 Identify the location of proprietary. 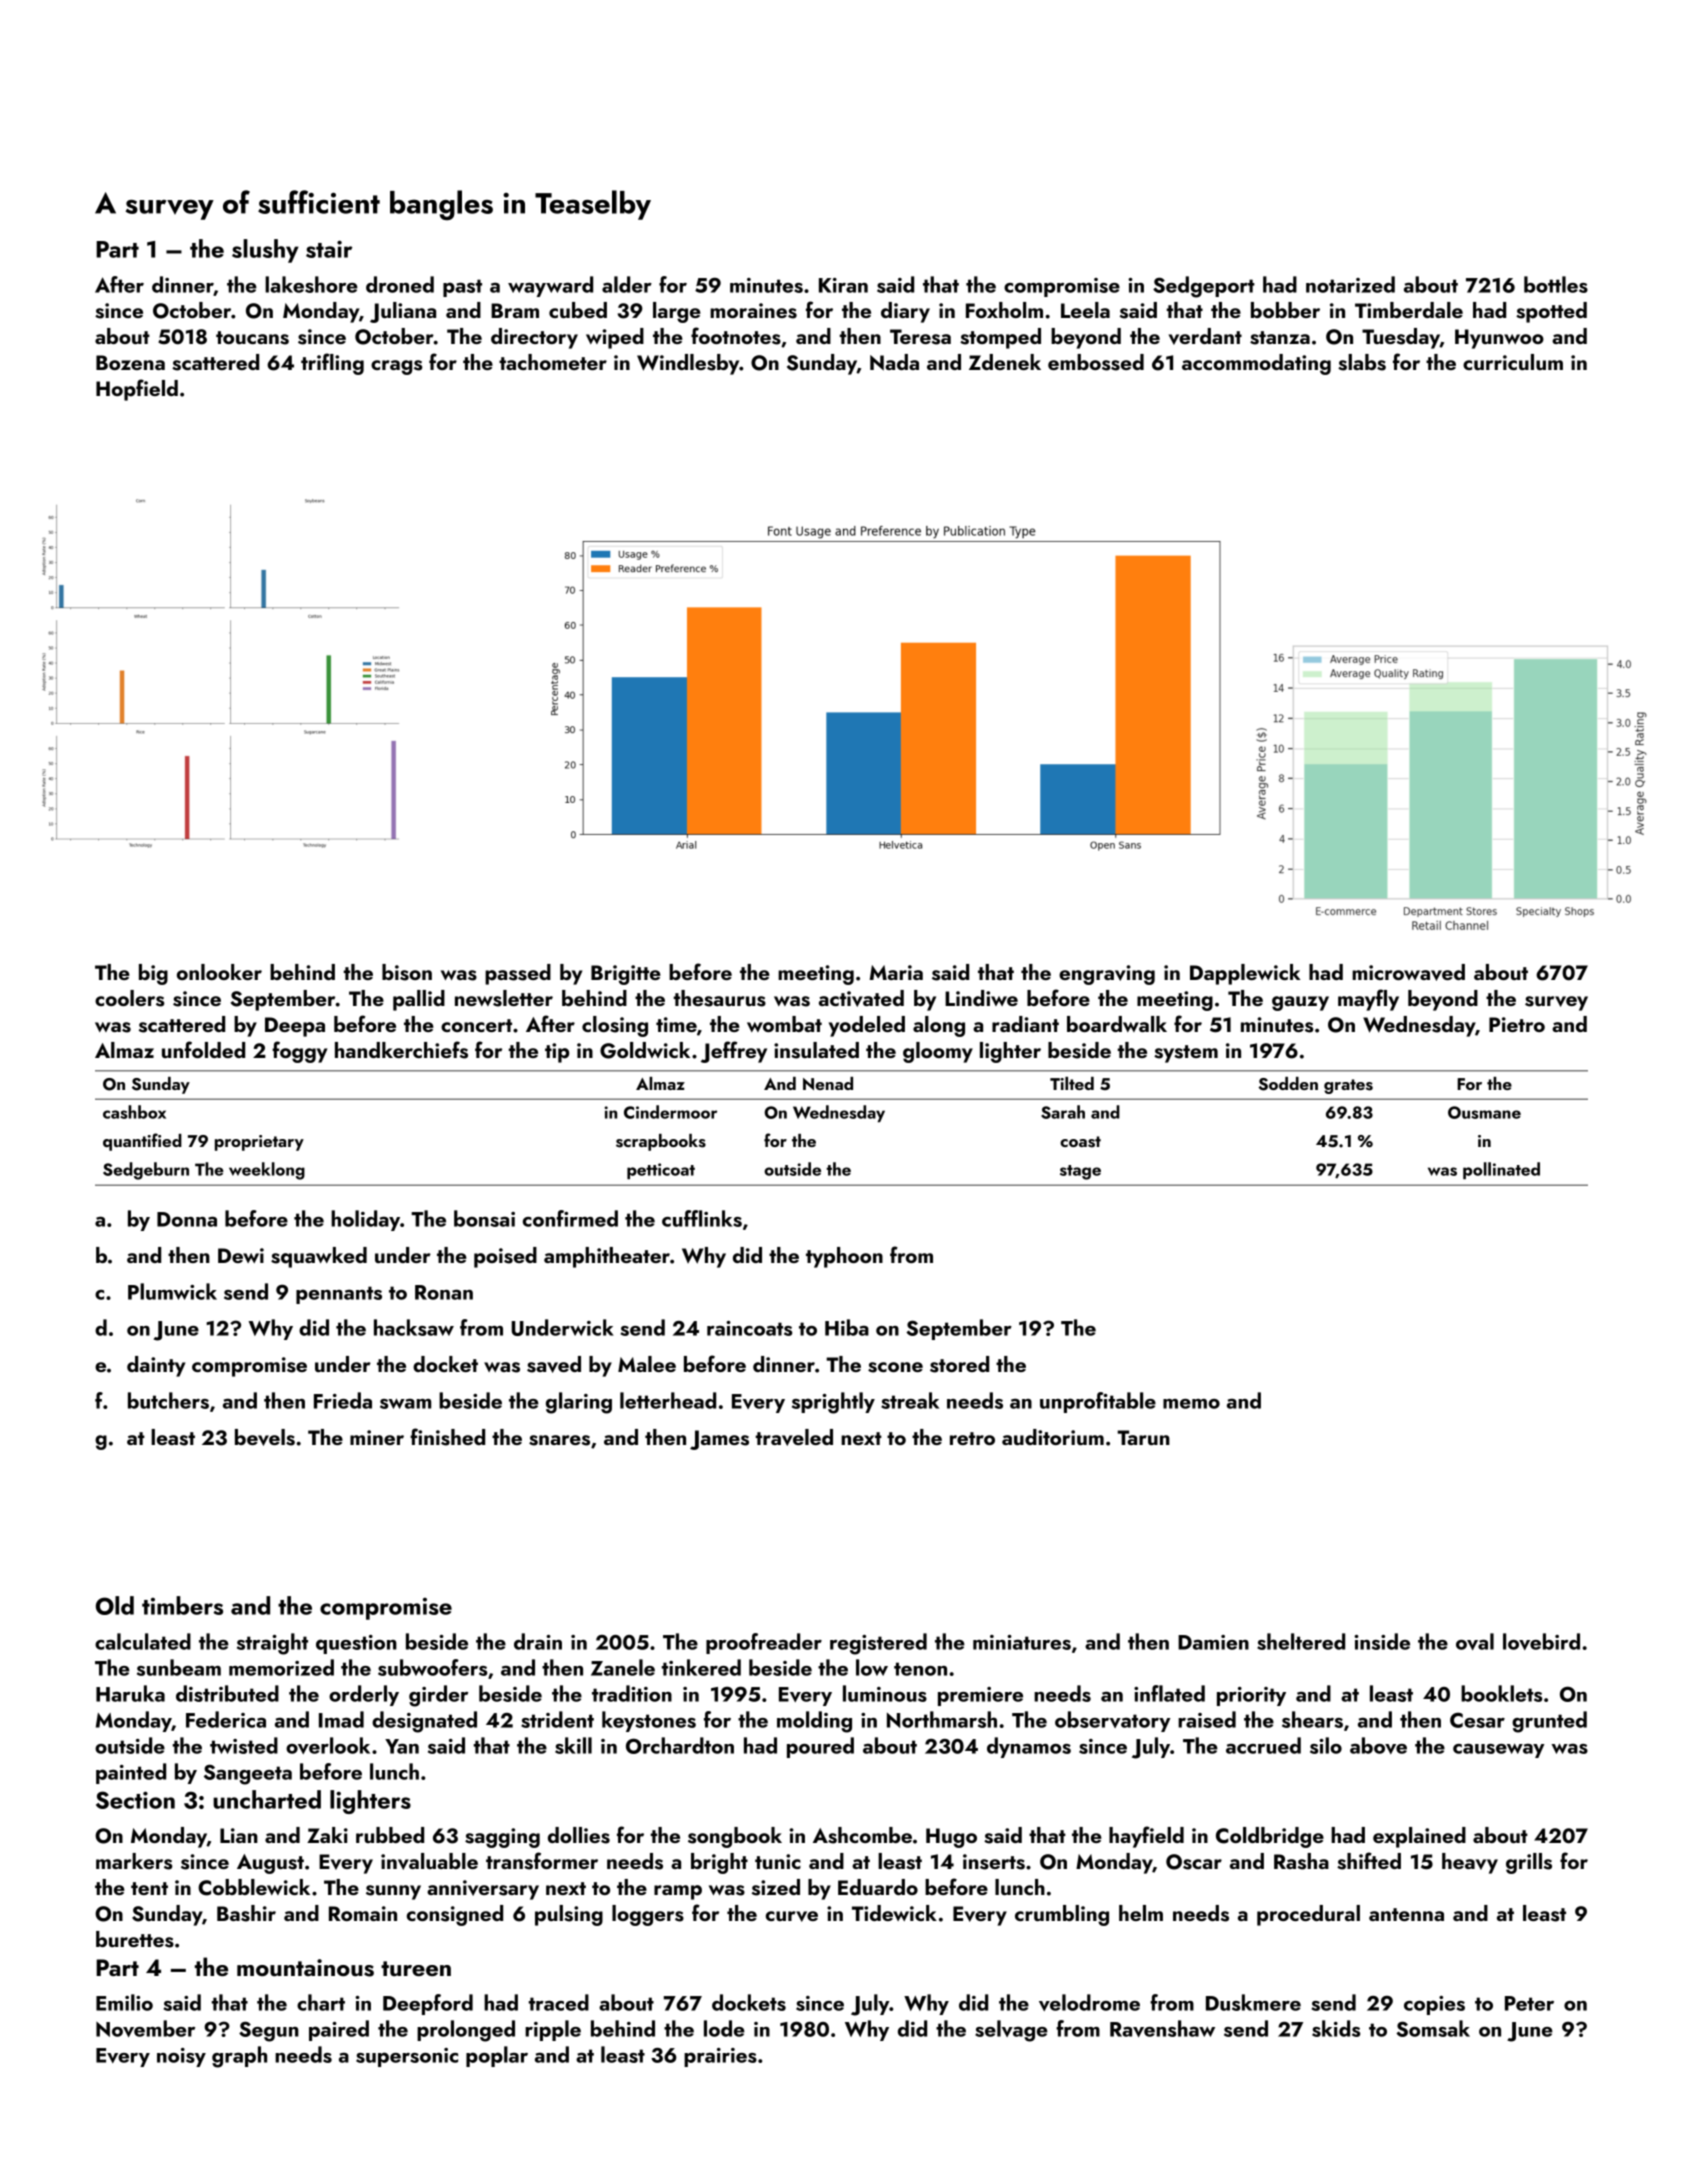
(259, 1143).
